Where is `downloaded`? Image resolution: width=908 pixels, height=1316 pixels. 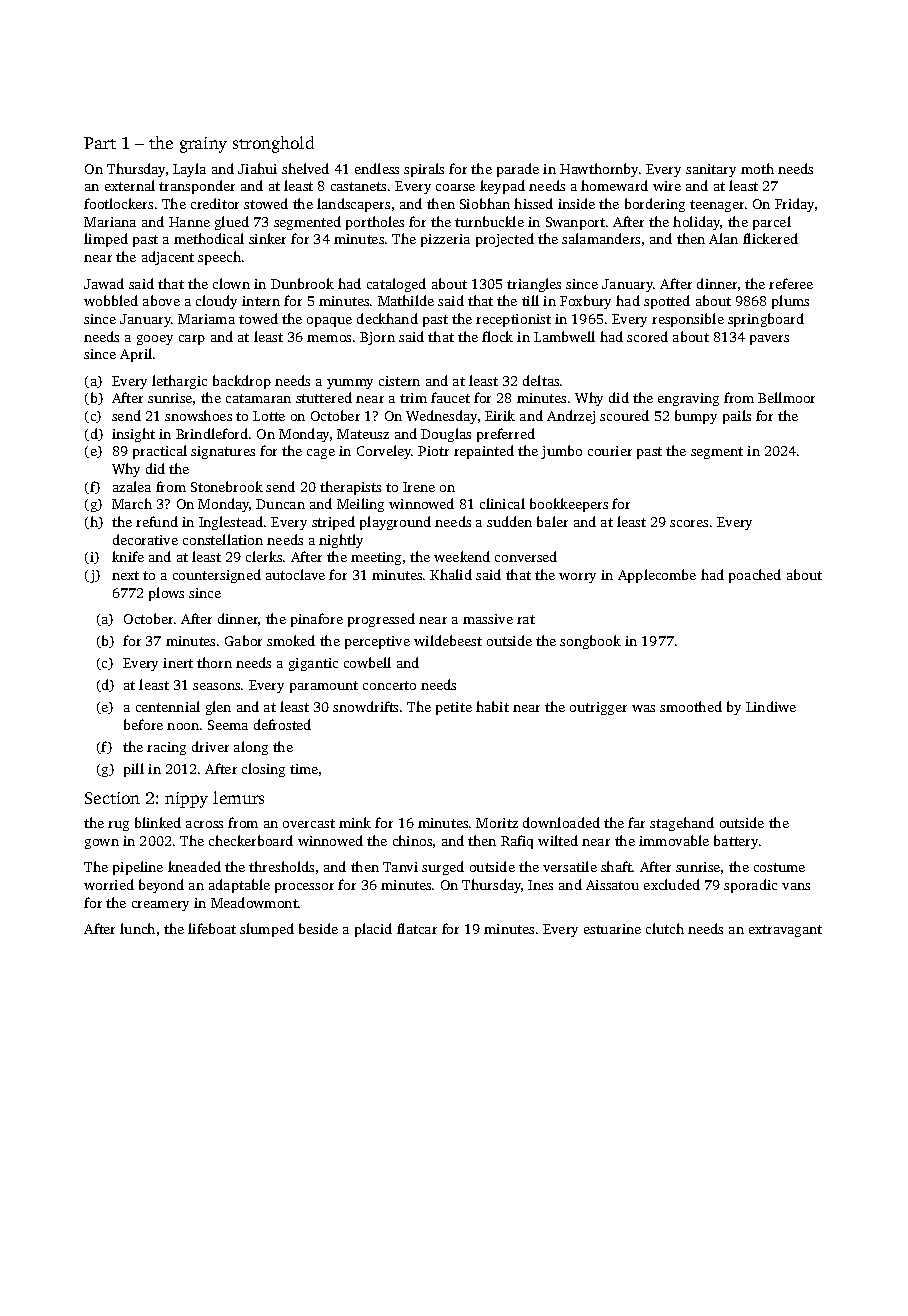 downloaded is located at coordinates (561, 822).
